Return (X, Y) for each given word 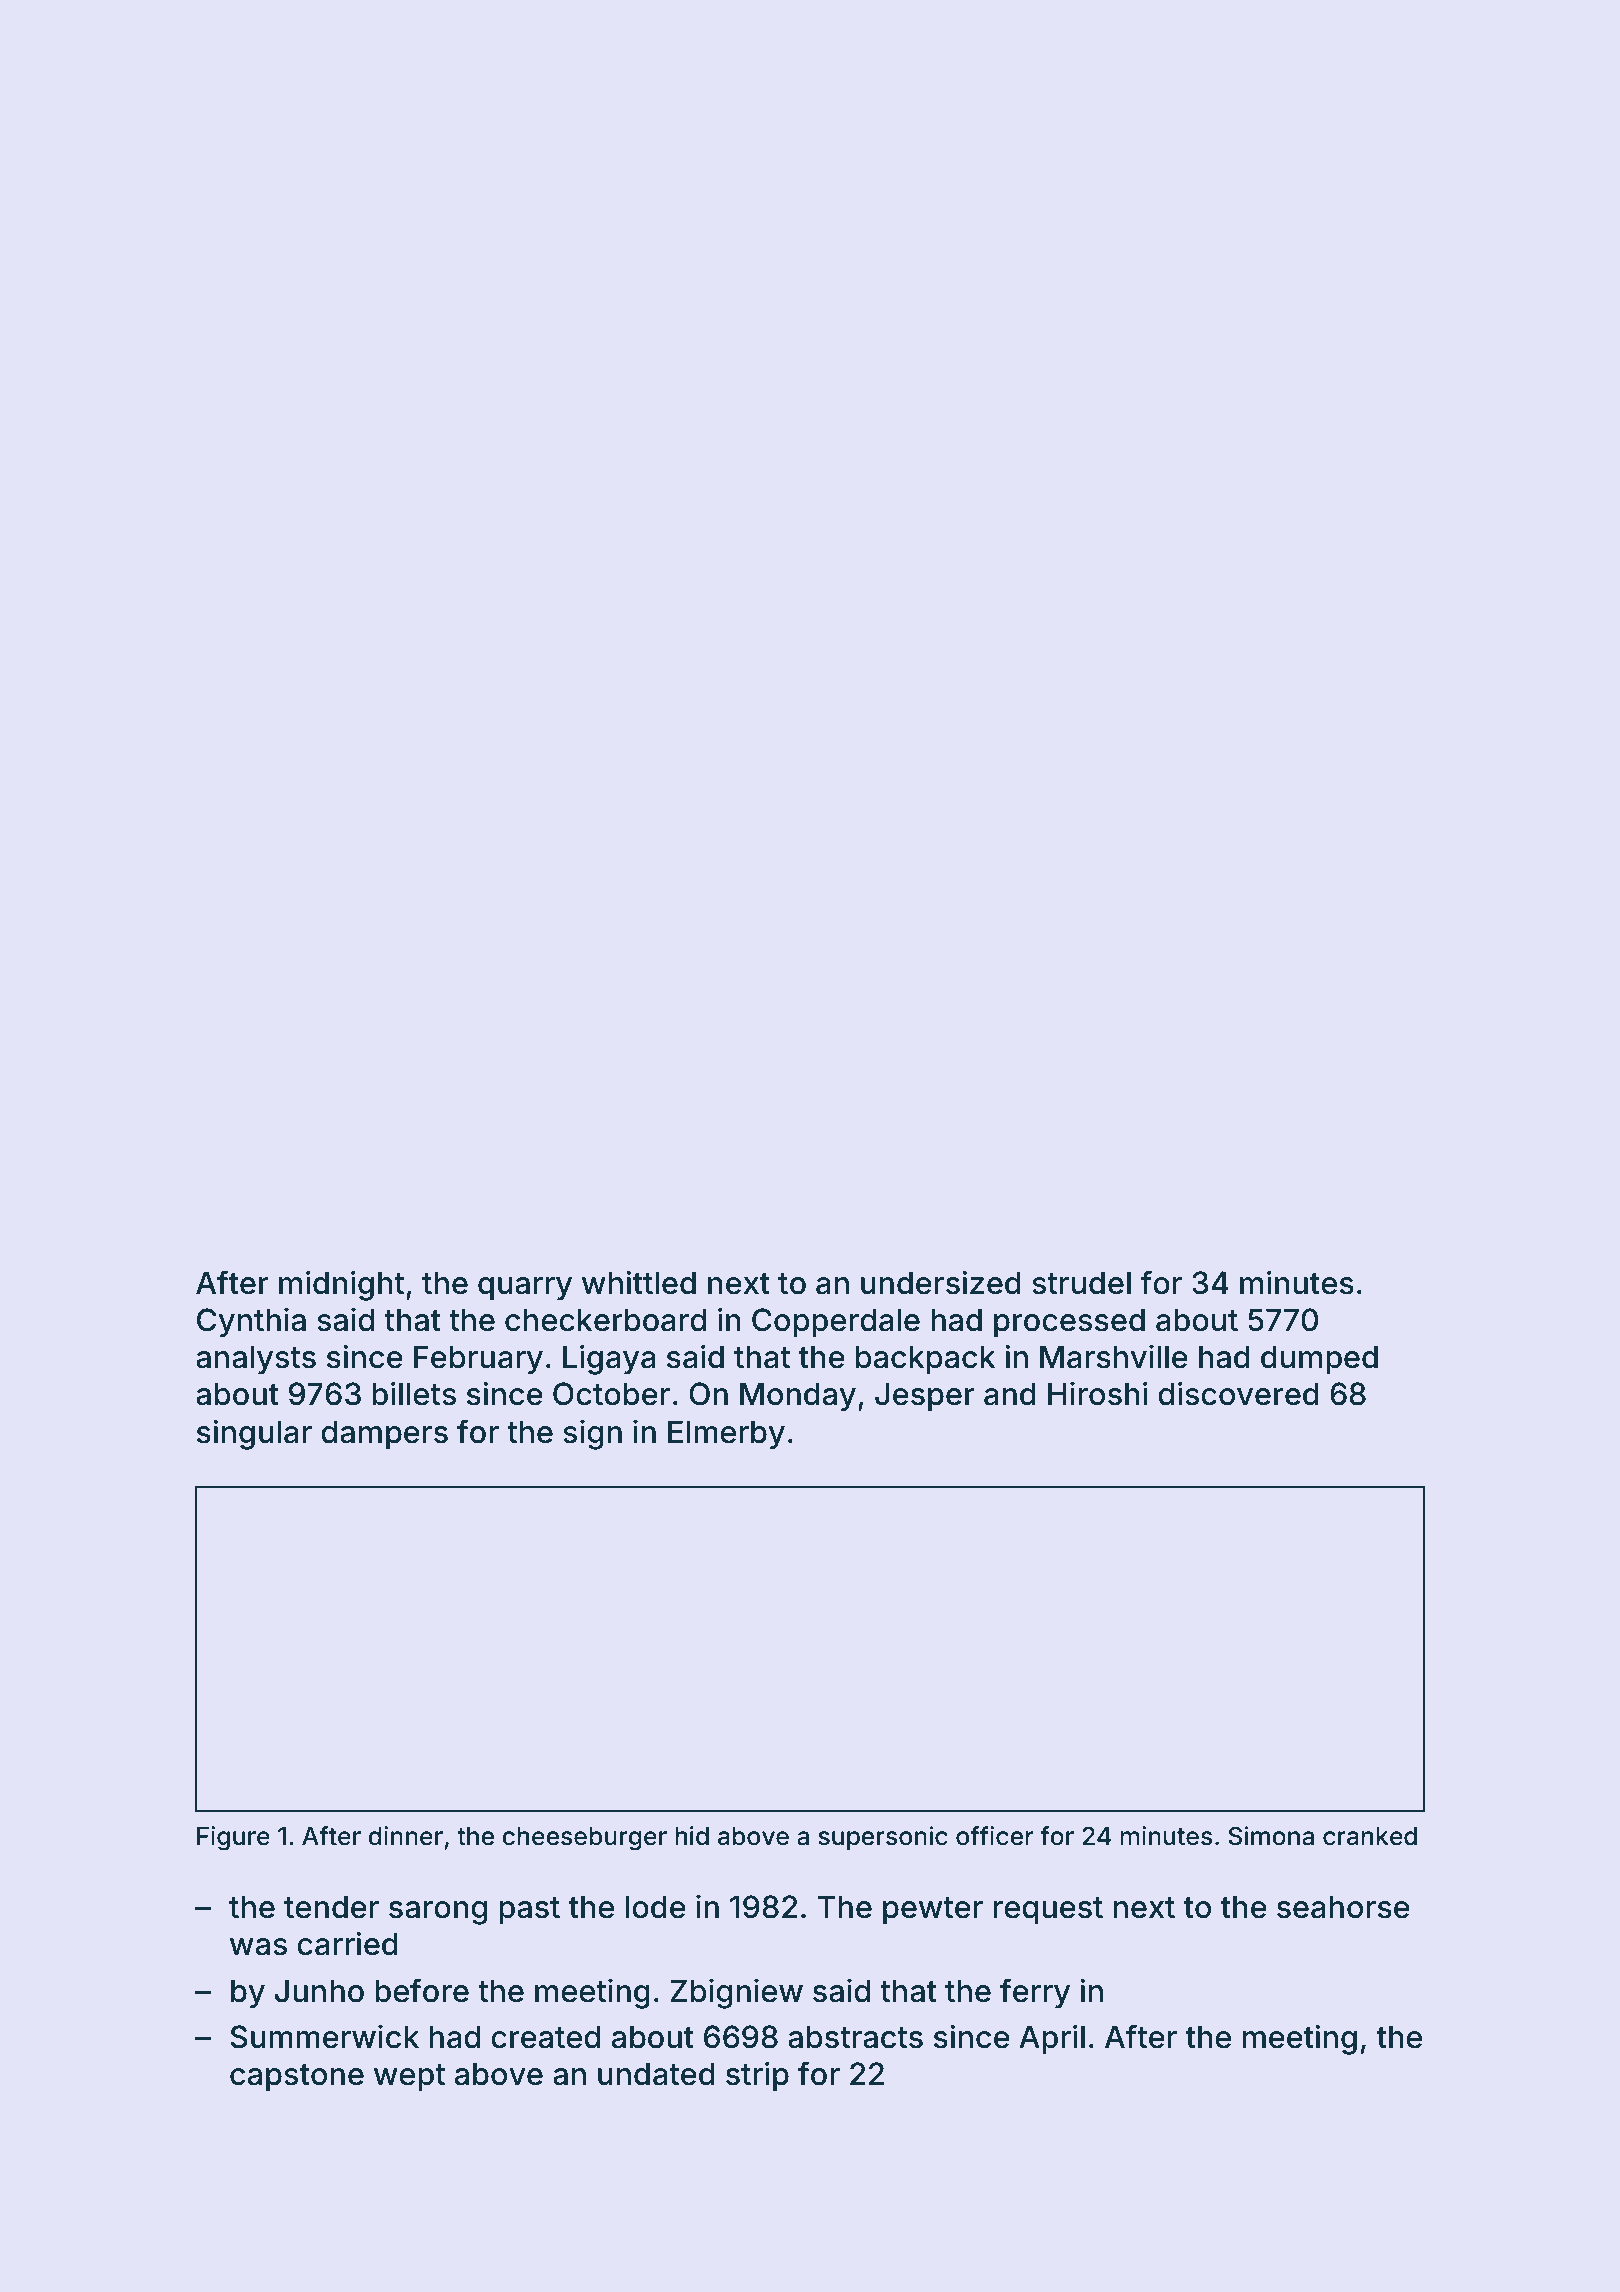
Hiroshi (1098, 1394)
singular (254, 1435)
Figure (233, 1838)
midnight (341, 1286)
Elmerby (726, 1435)
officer (994, 1836)
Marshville (1114, 1357)
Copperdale (836, 1323)
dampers (384, 1435)
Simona (1271, 1836)
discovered (1238, 1394)
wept (409, 2078)
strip (757, 2077)
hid (692, 1836)
